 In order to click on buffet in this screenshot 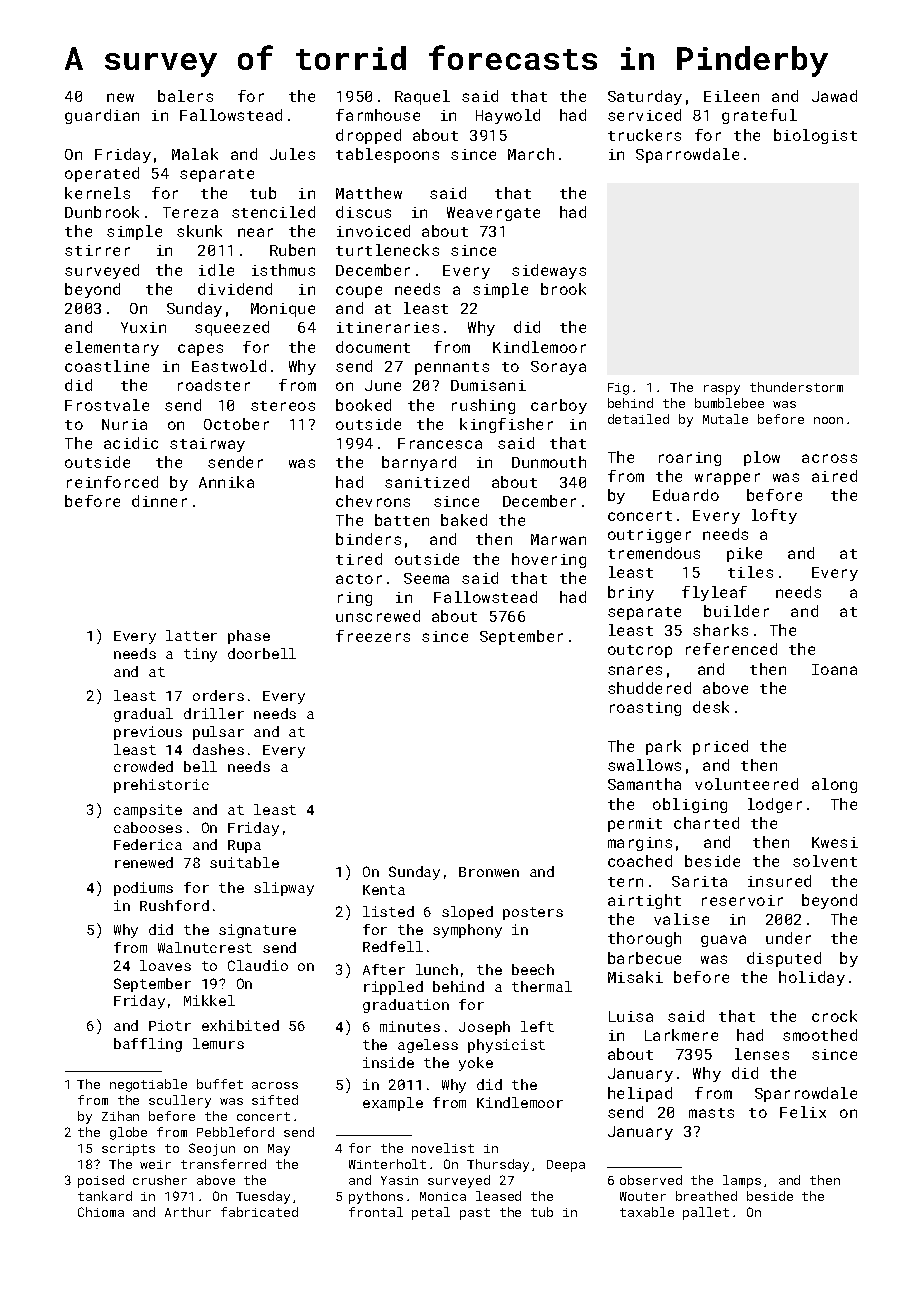, I will do `click(220, 1084)`.
